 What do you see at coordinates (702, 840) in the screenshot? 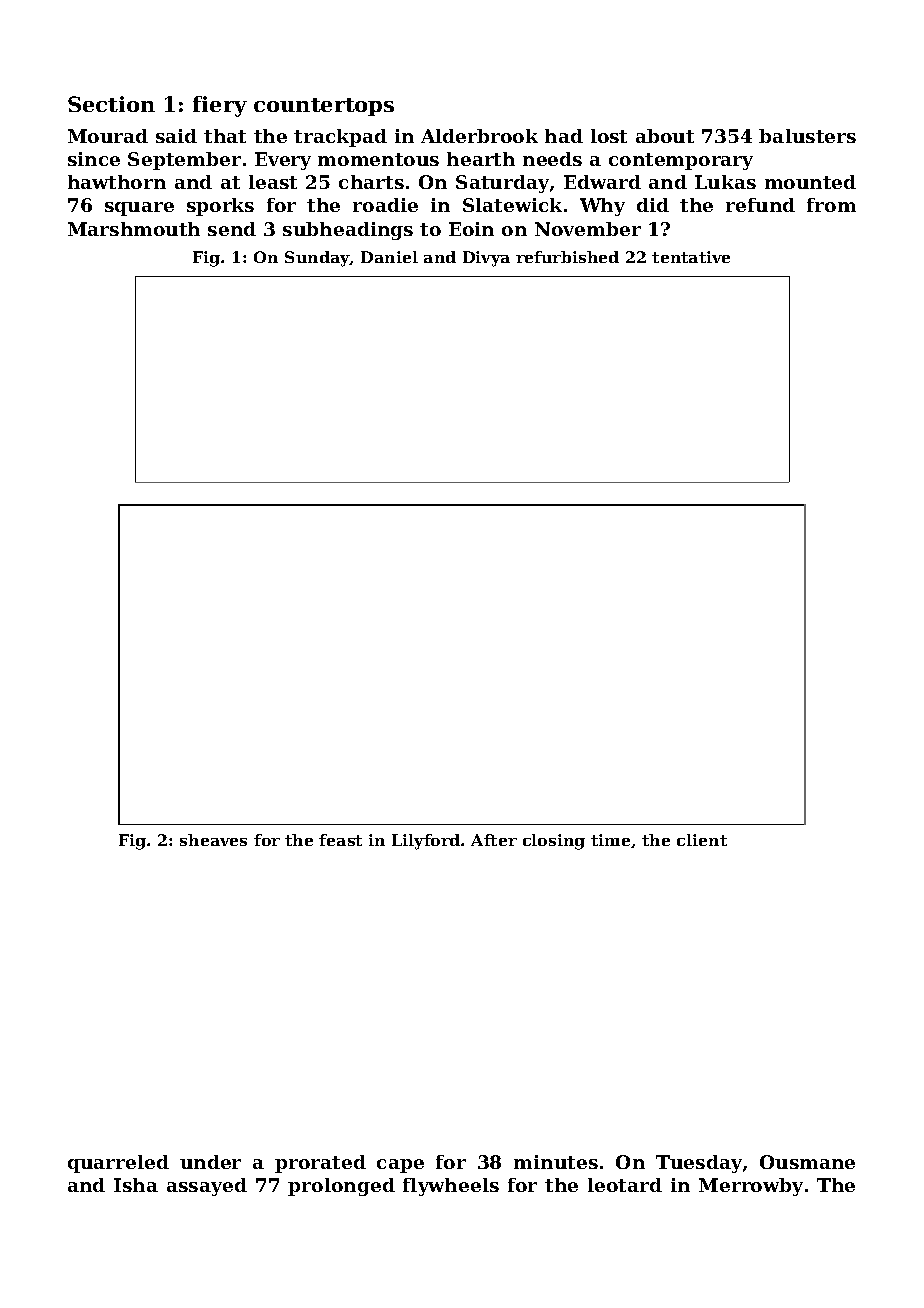
I see `client` at bounding box center [702, 840].
